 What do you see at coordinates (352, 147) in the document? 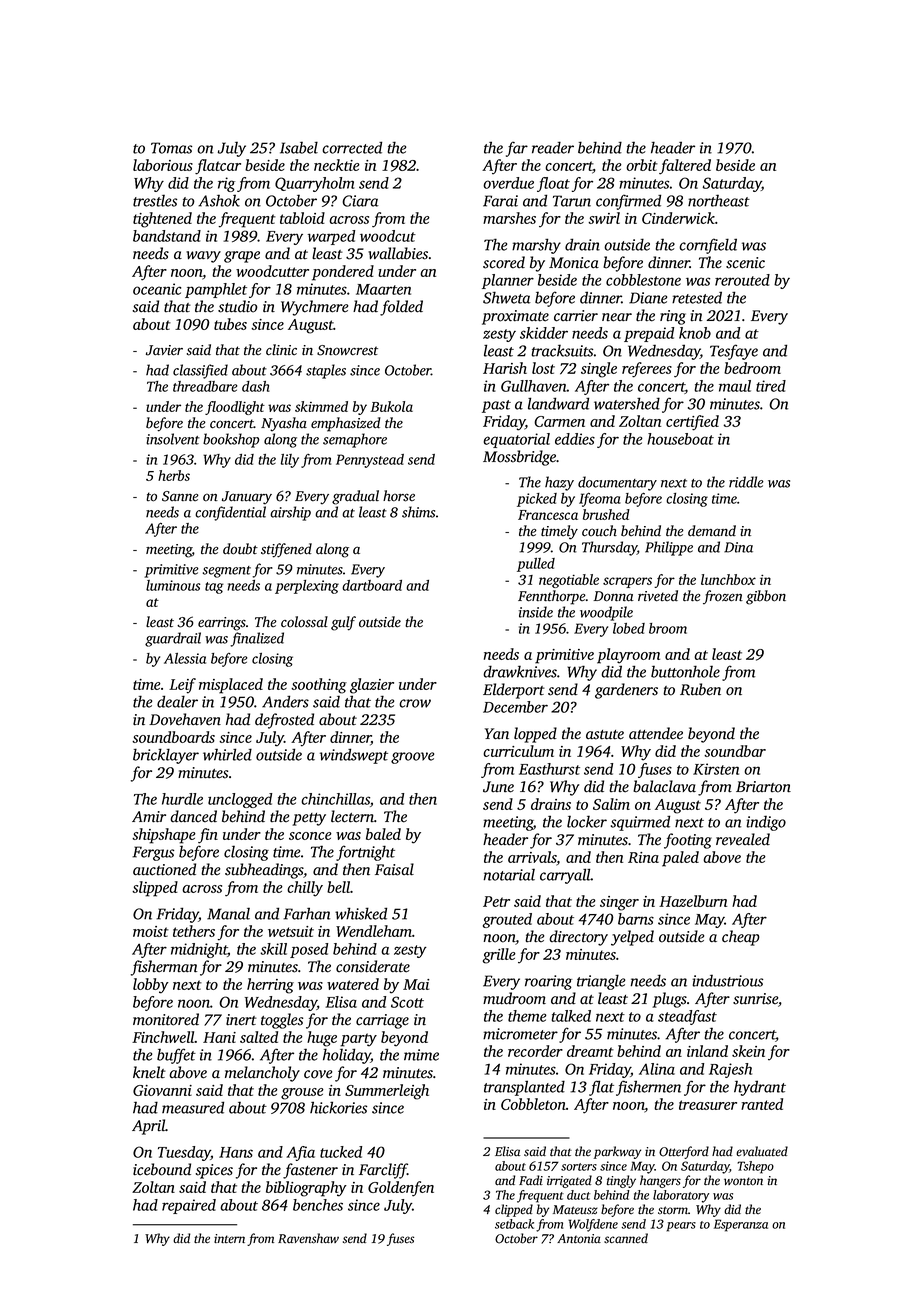
I see `corrected` at bounding box center [352, 147].
